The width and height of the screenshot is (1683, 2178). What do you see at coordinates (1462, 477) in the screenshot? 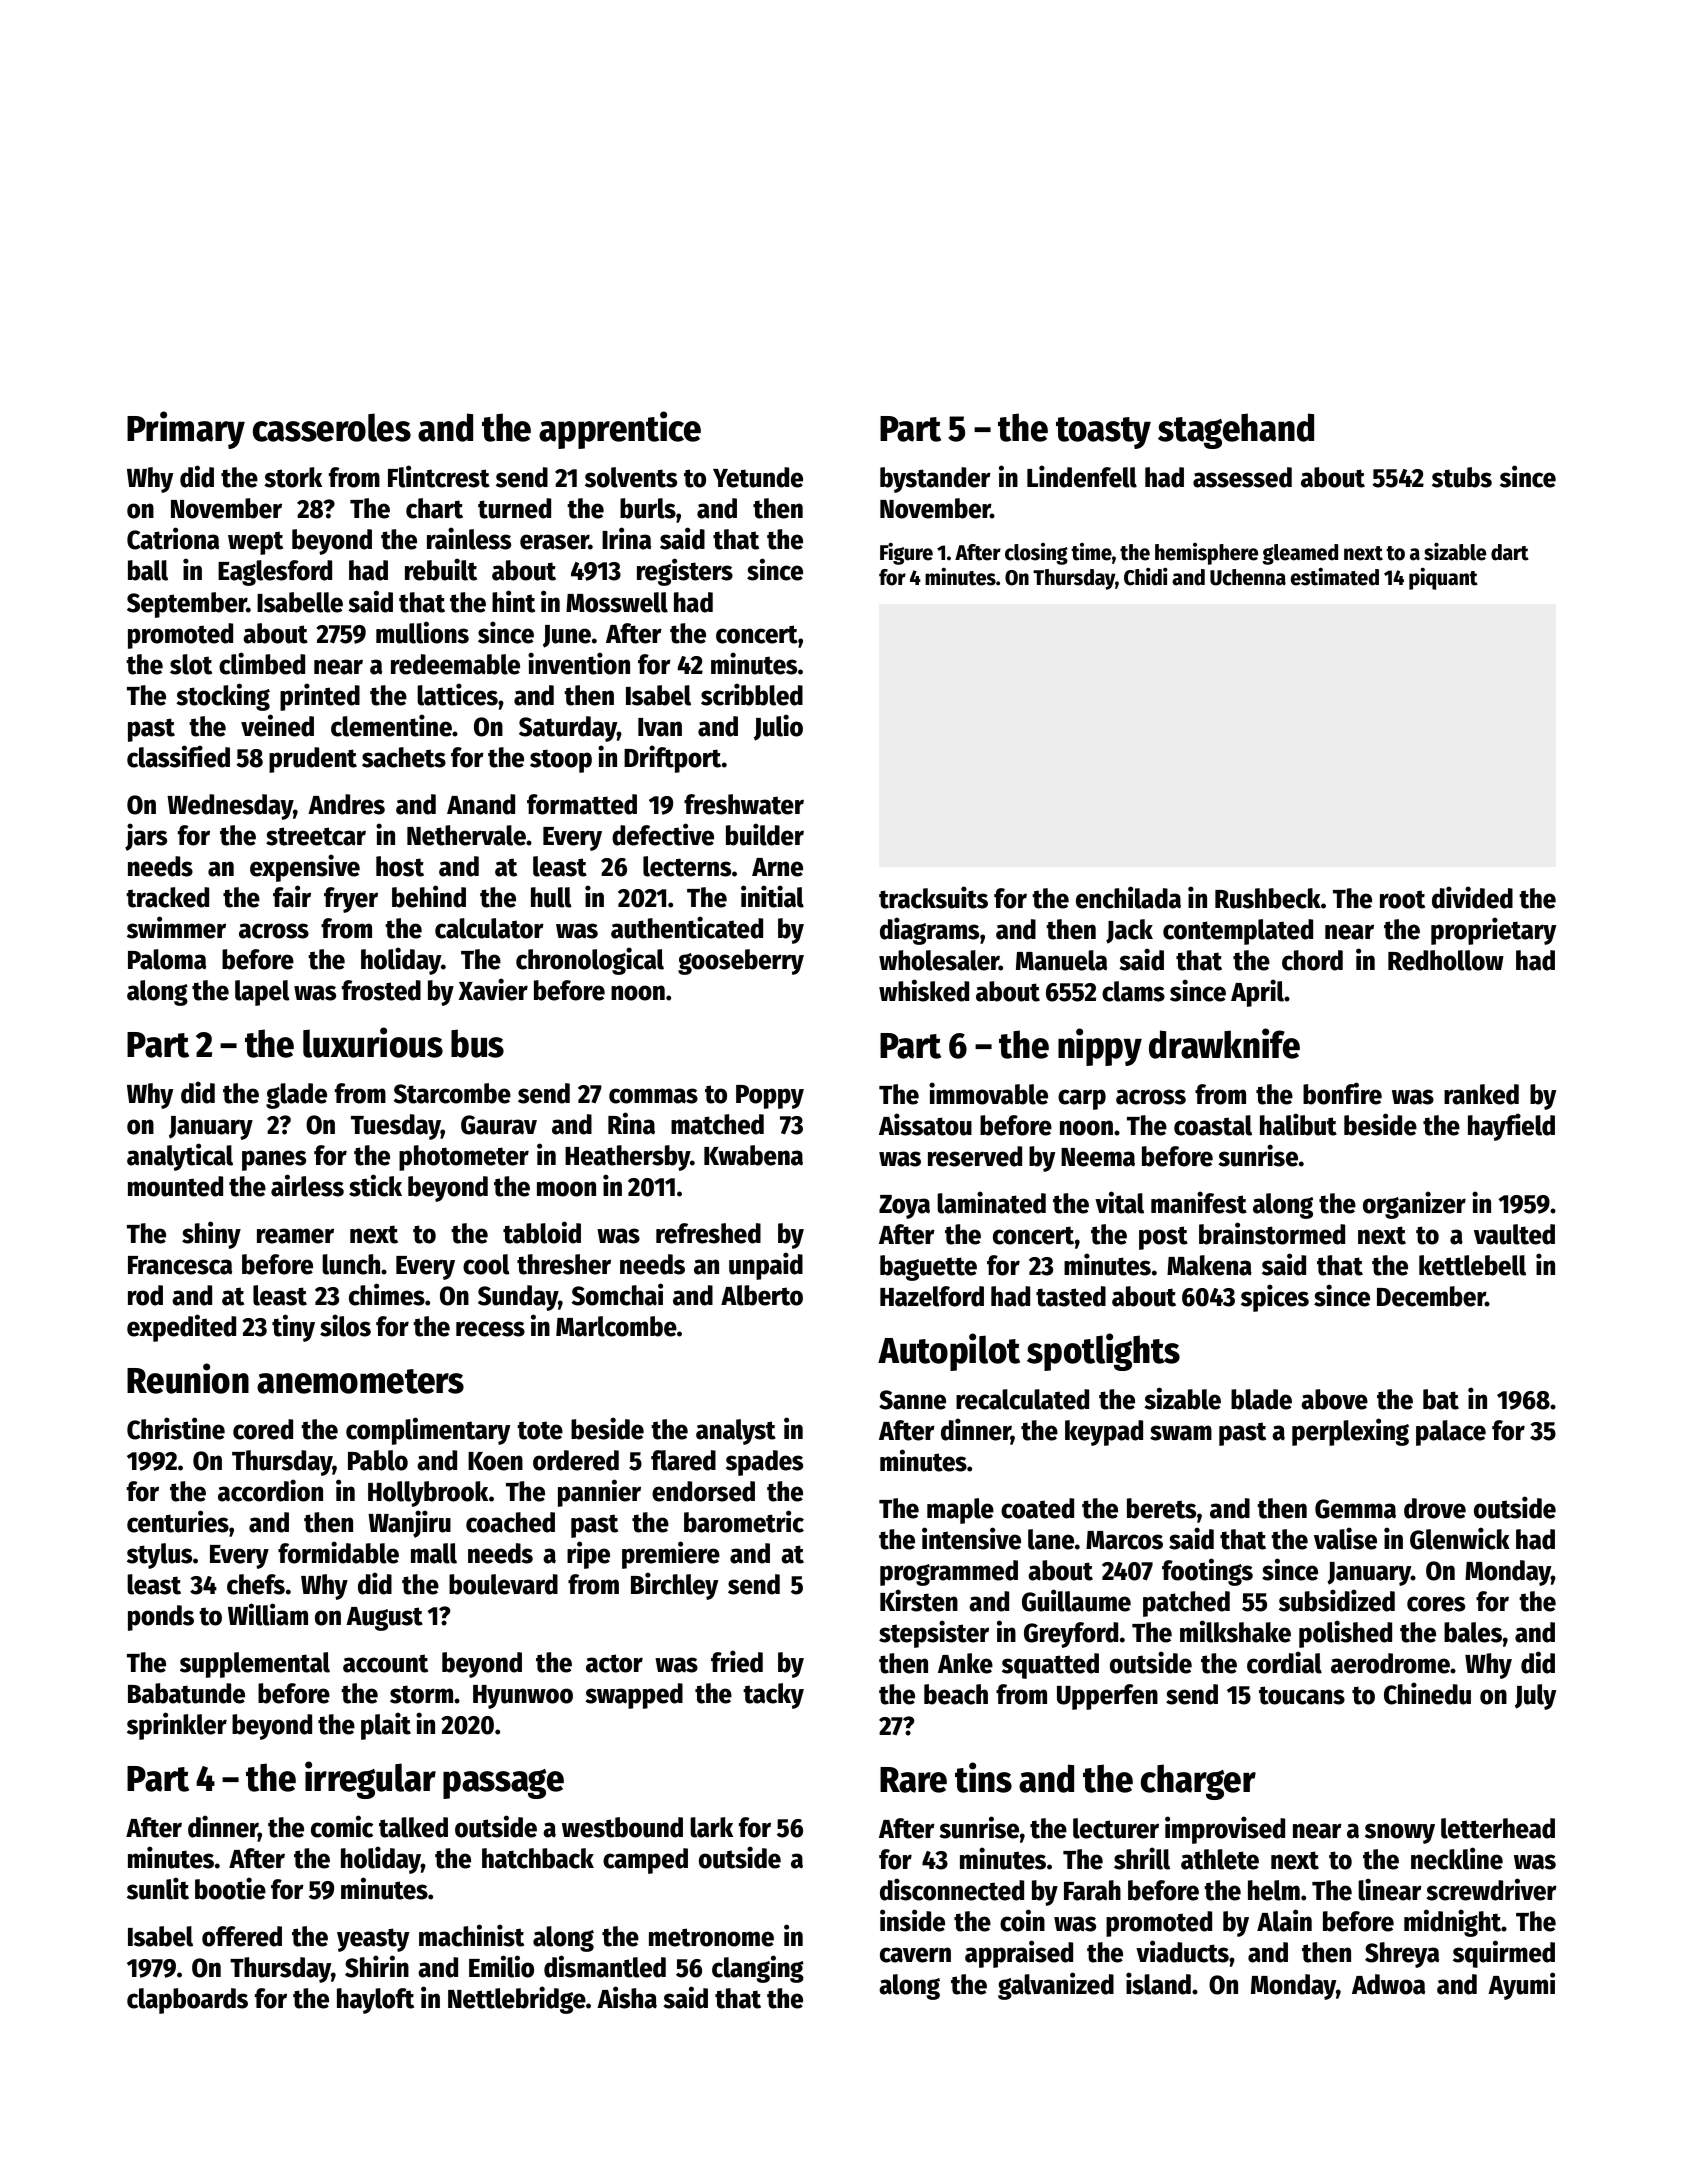
I see `stubs` at bounding box center [1462, 477].
